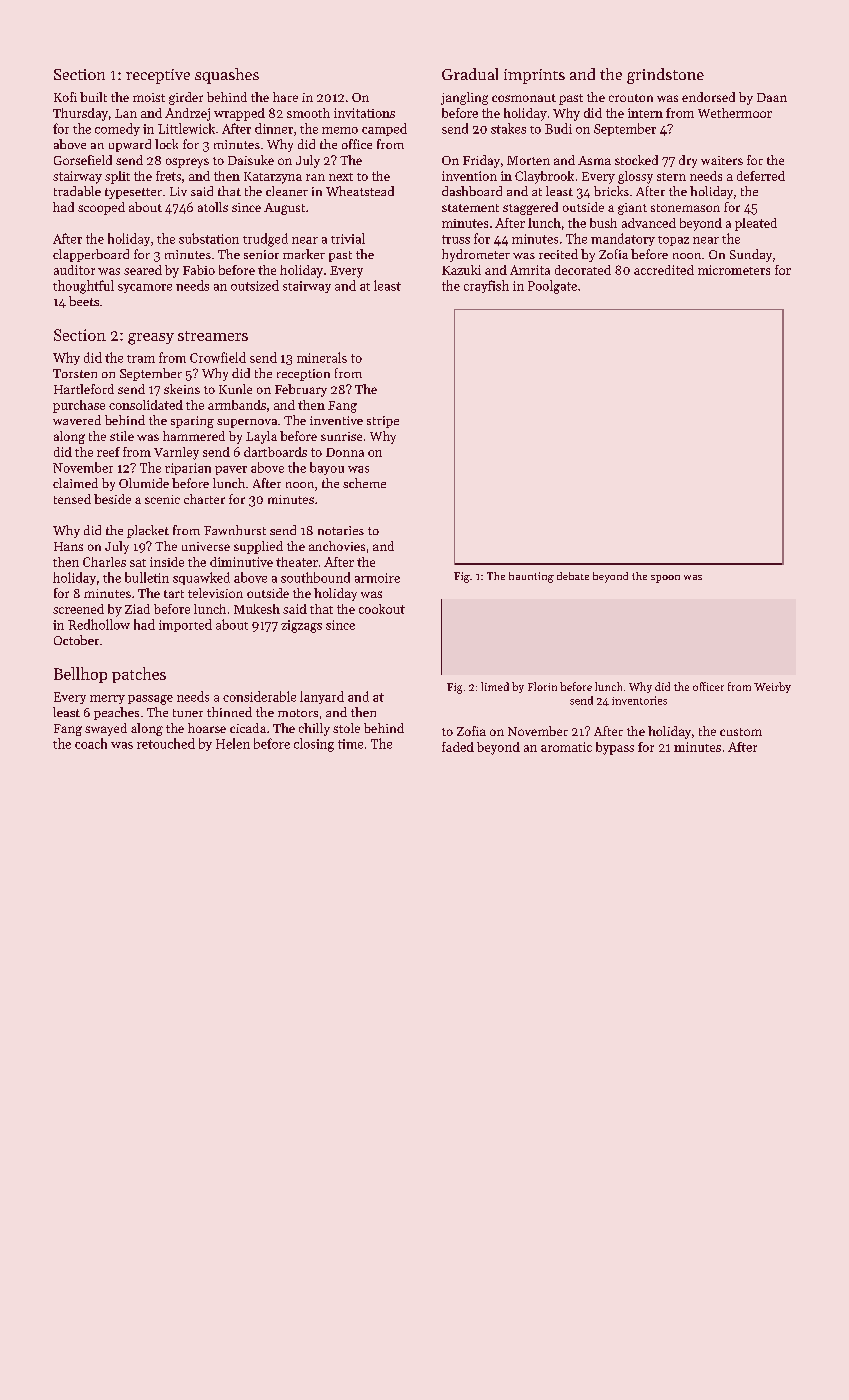 This page has width=849, height=1400. What do you see at coordinates (665, 579) in the page?
I see `spoon` at bounding box center [665, 579].
